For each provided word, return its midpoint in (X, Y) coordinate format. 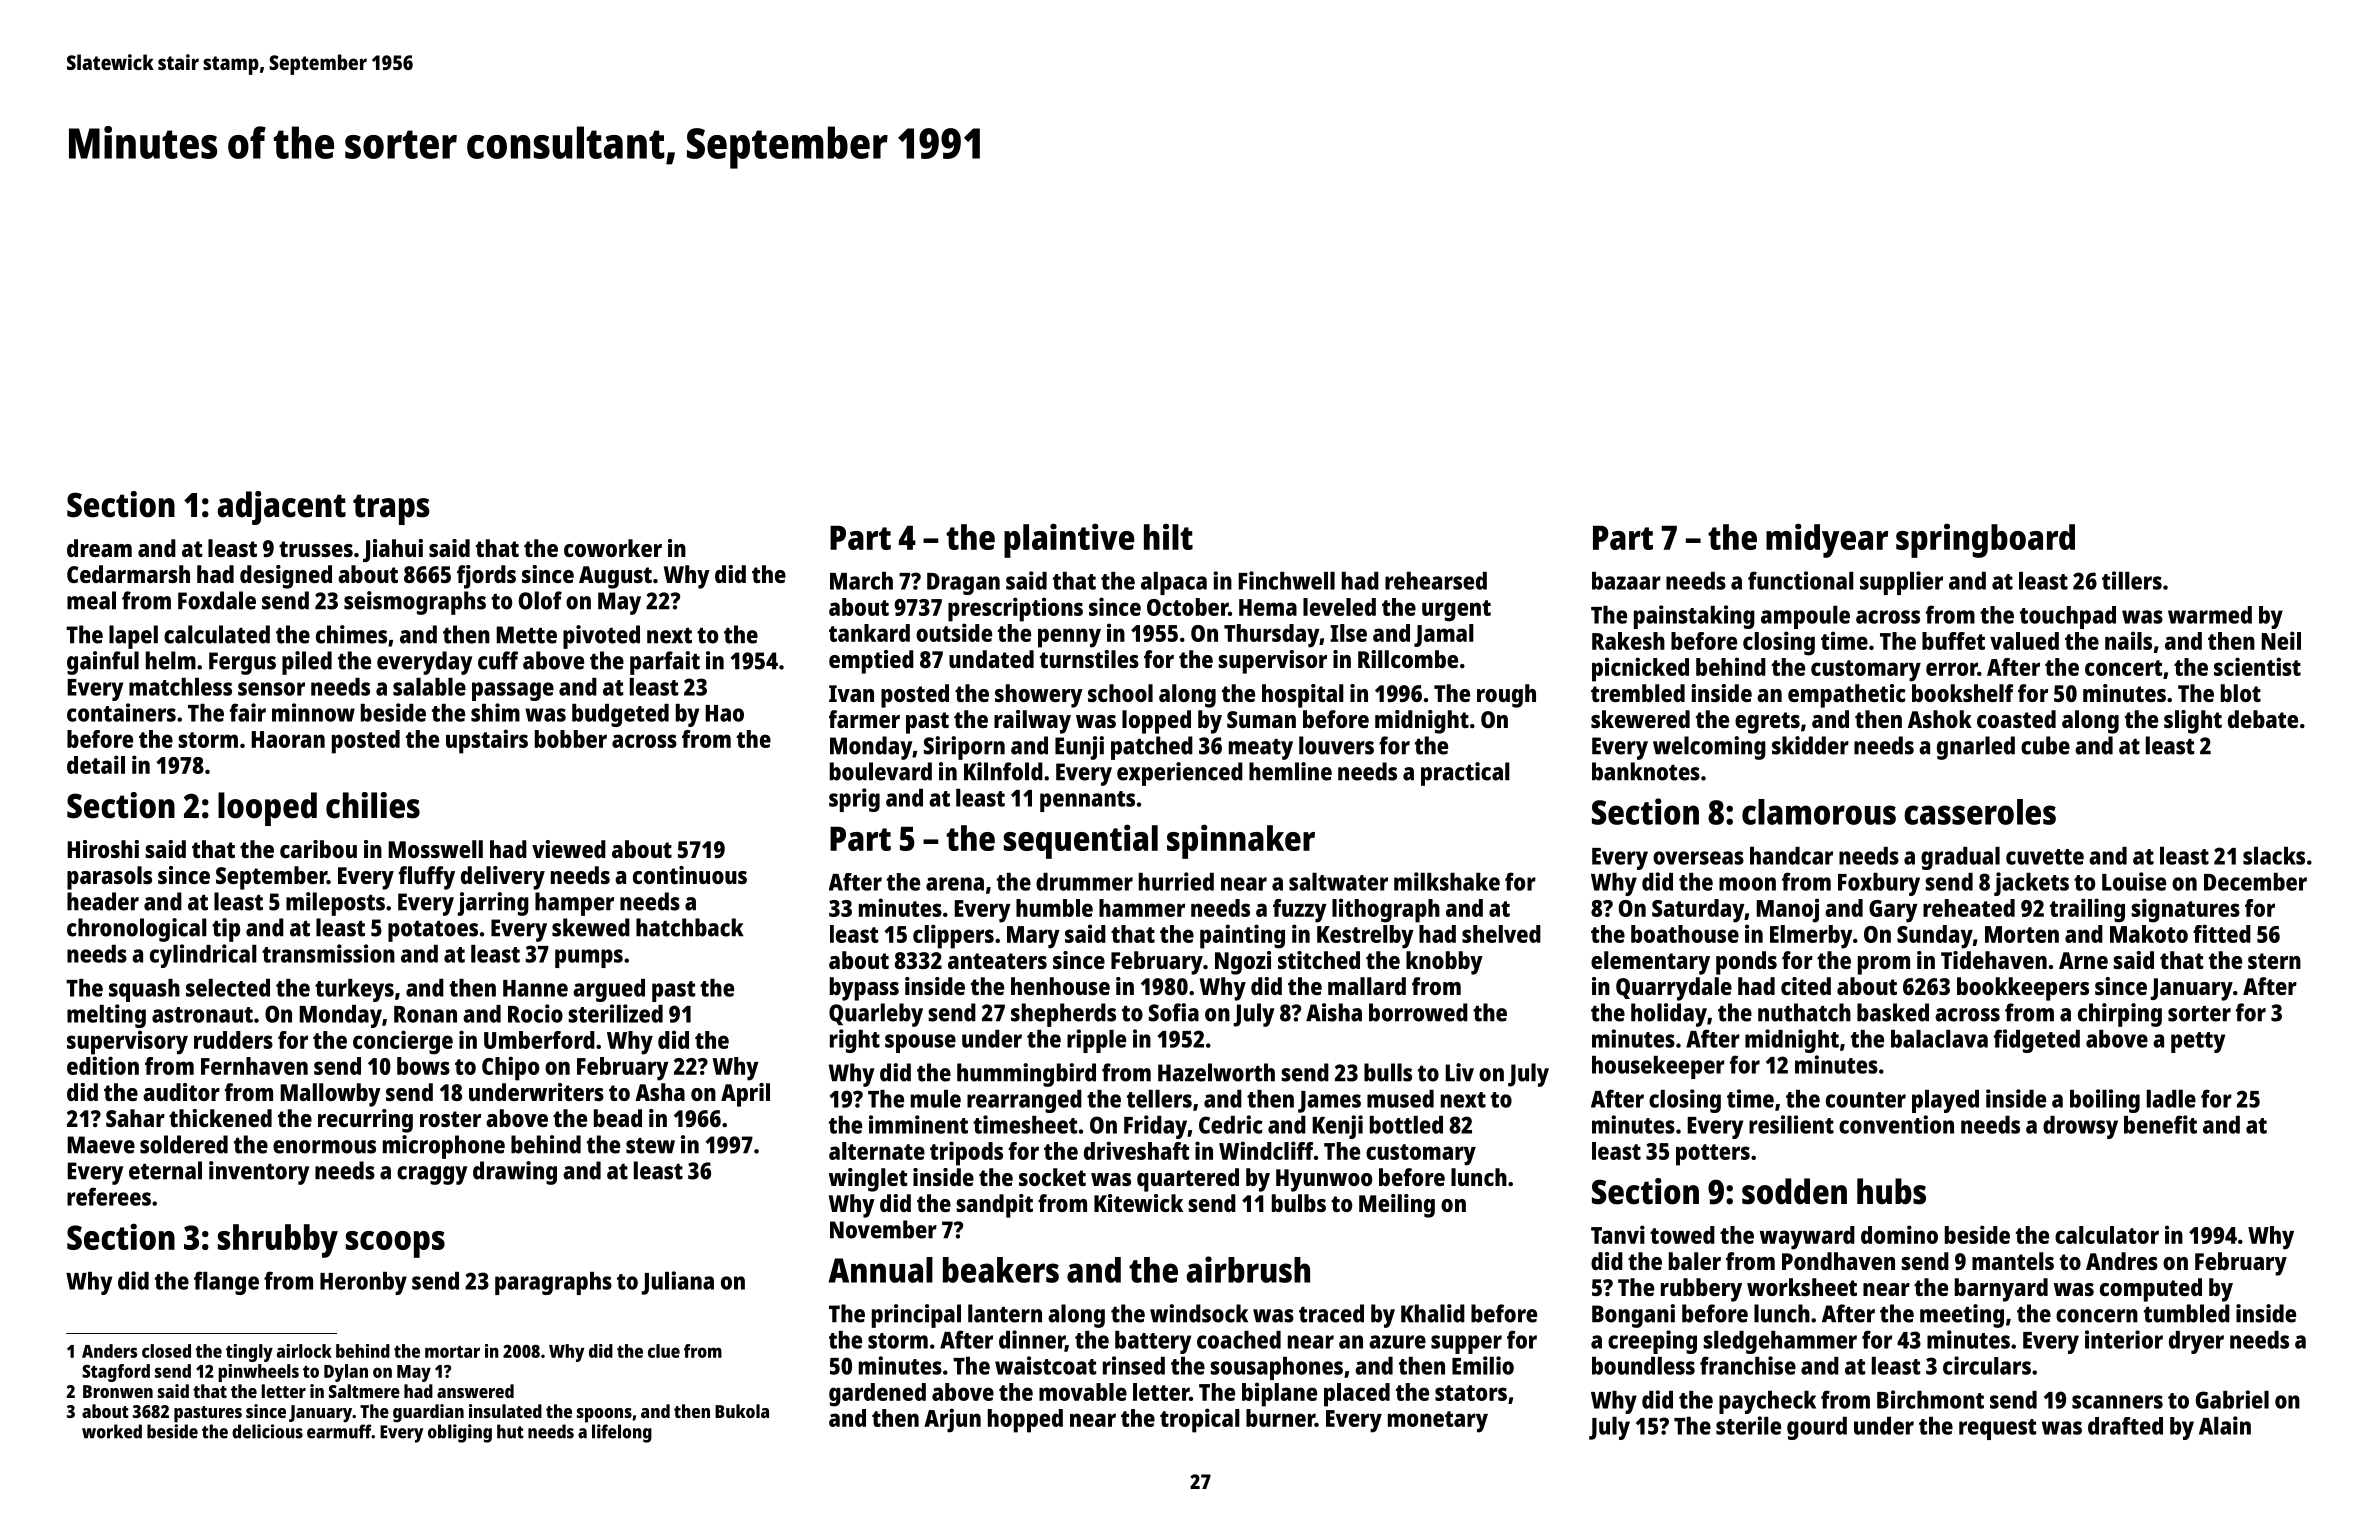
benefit (2160, 1124)
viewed (569, 849)
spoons (604, 1415)
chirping (2120, 1015)
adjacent (281, 508)
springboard (1985, 541)
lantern (1005, 1313)
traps (391, 509)
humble (1054, 908)
